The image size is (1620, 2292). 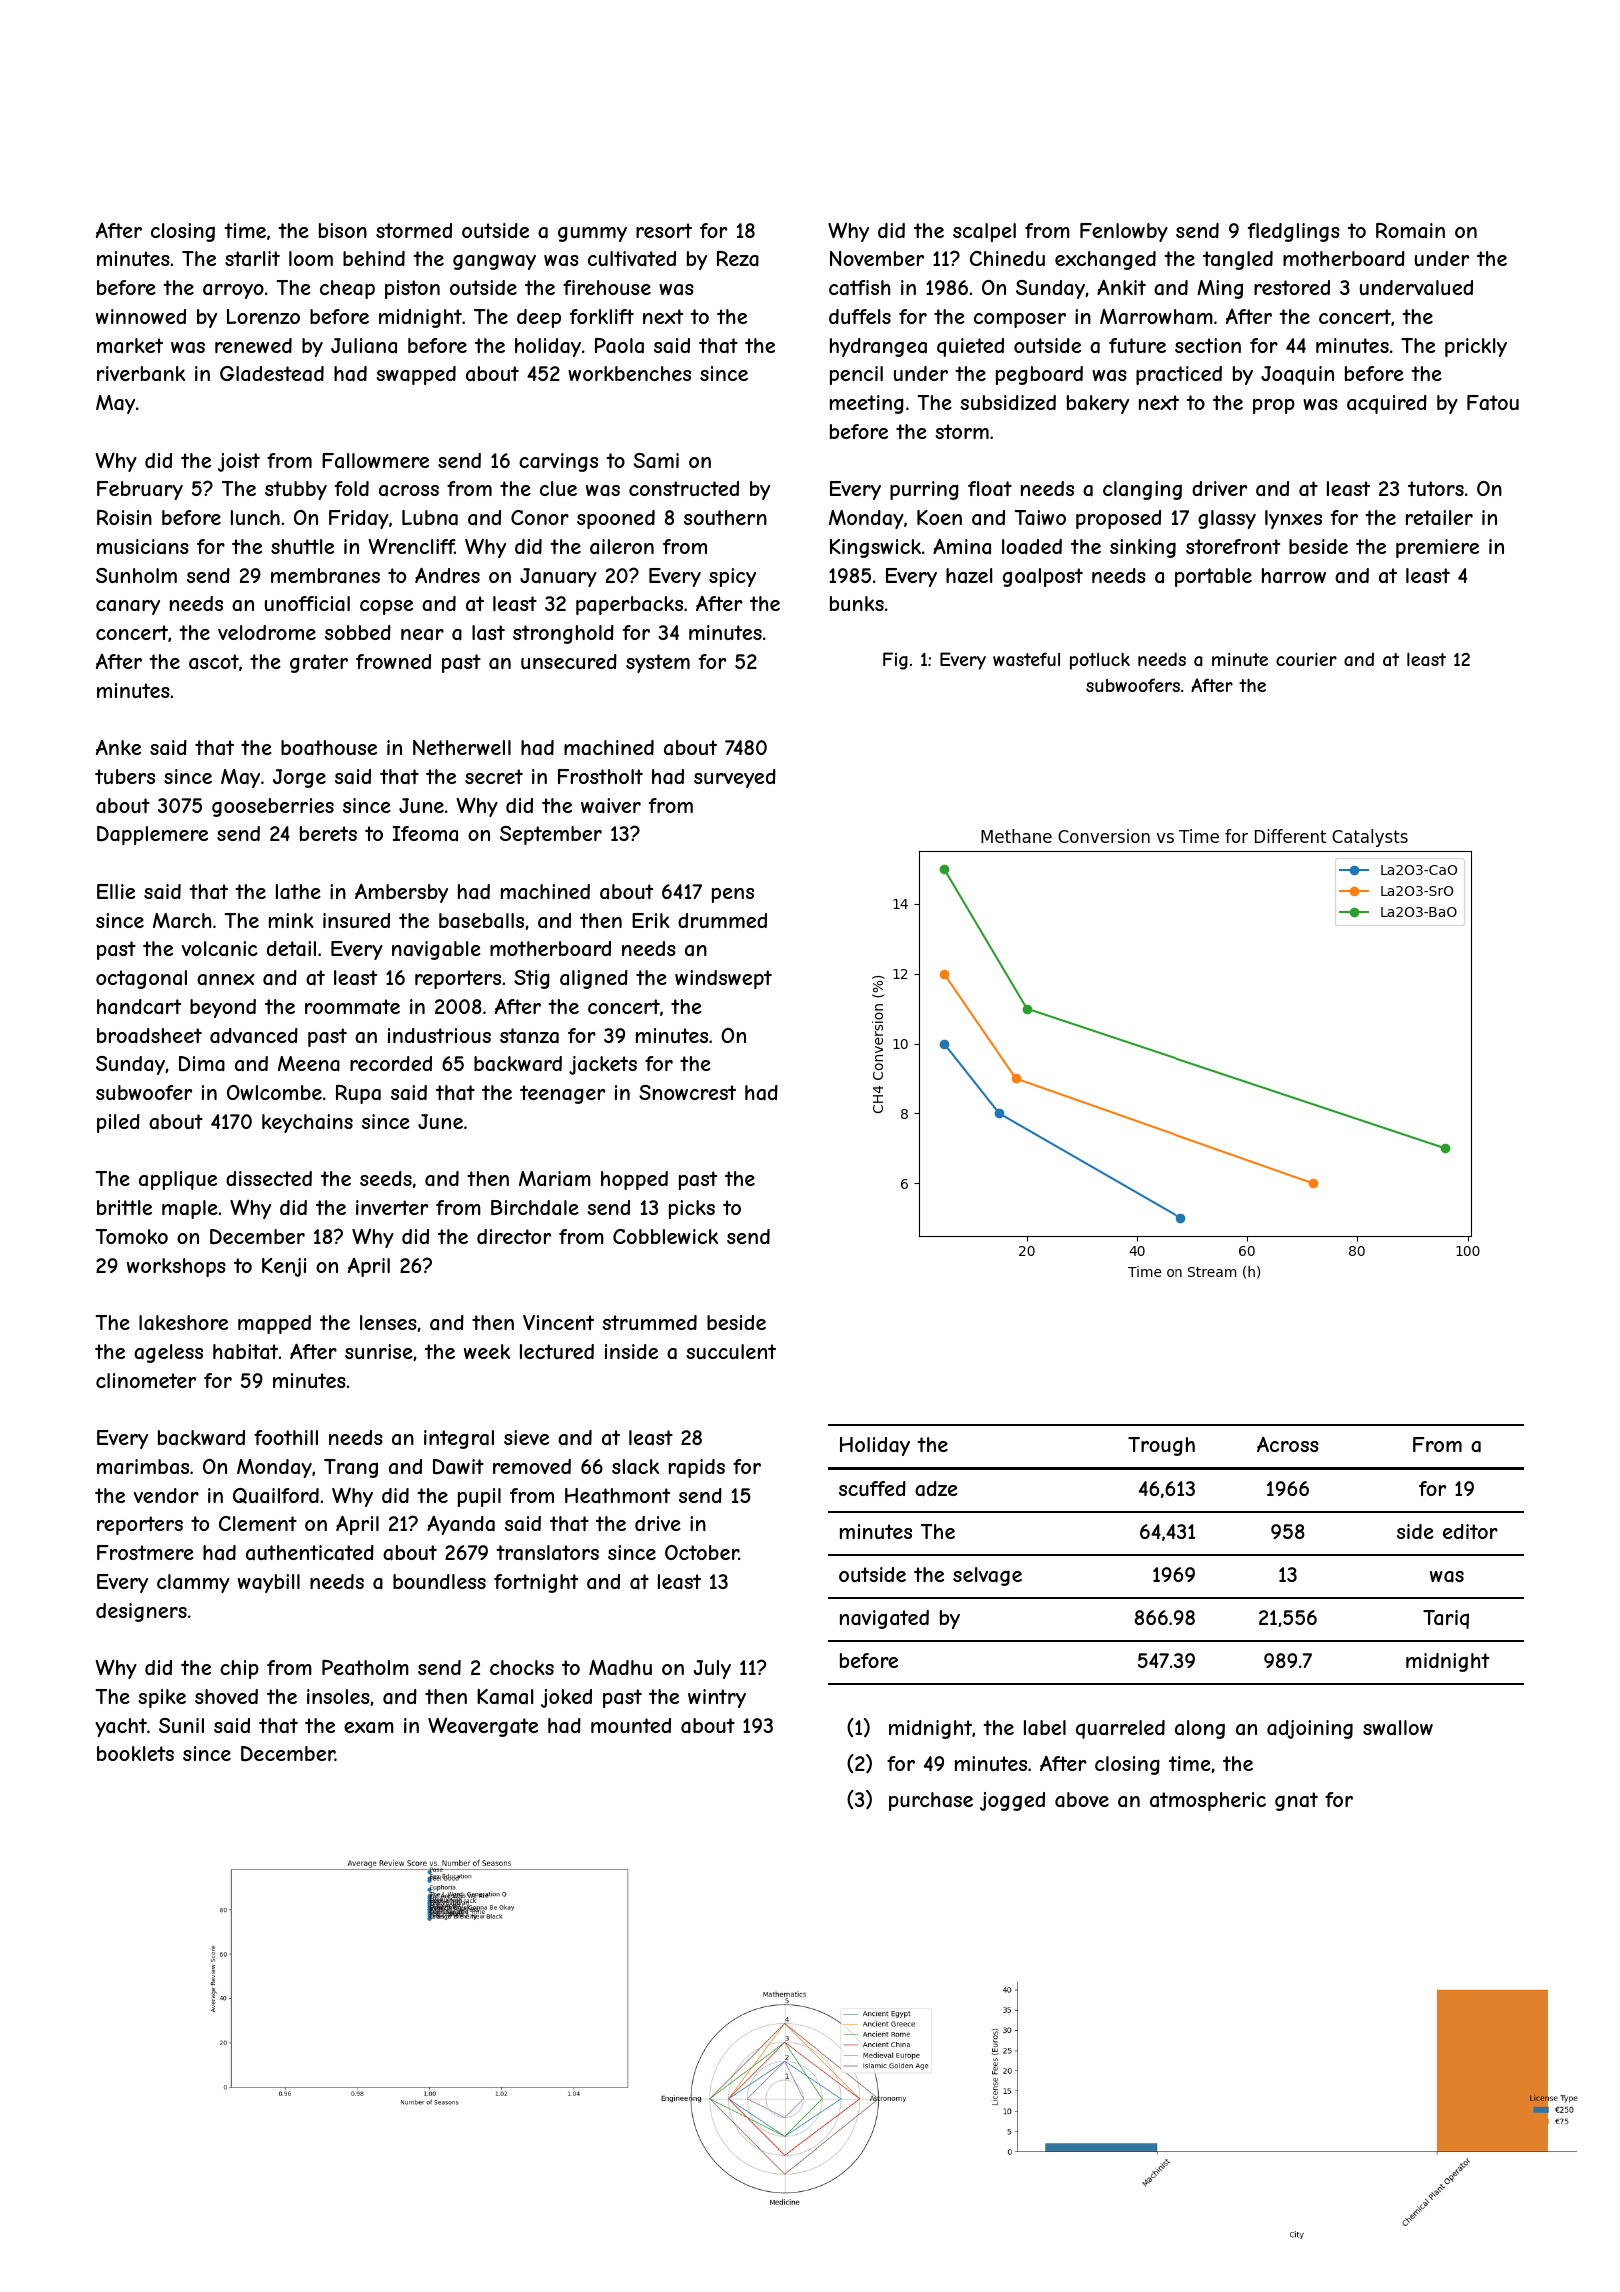 What do you see at coordinates (1410, 230) in the screenshot?
I see `Romain` at bounding box center [1410, 230].
